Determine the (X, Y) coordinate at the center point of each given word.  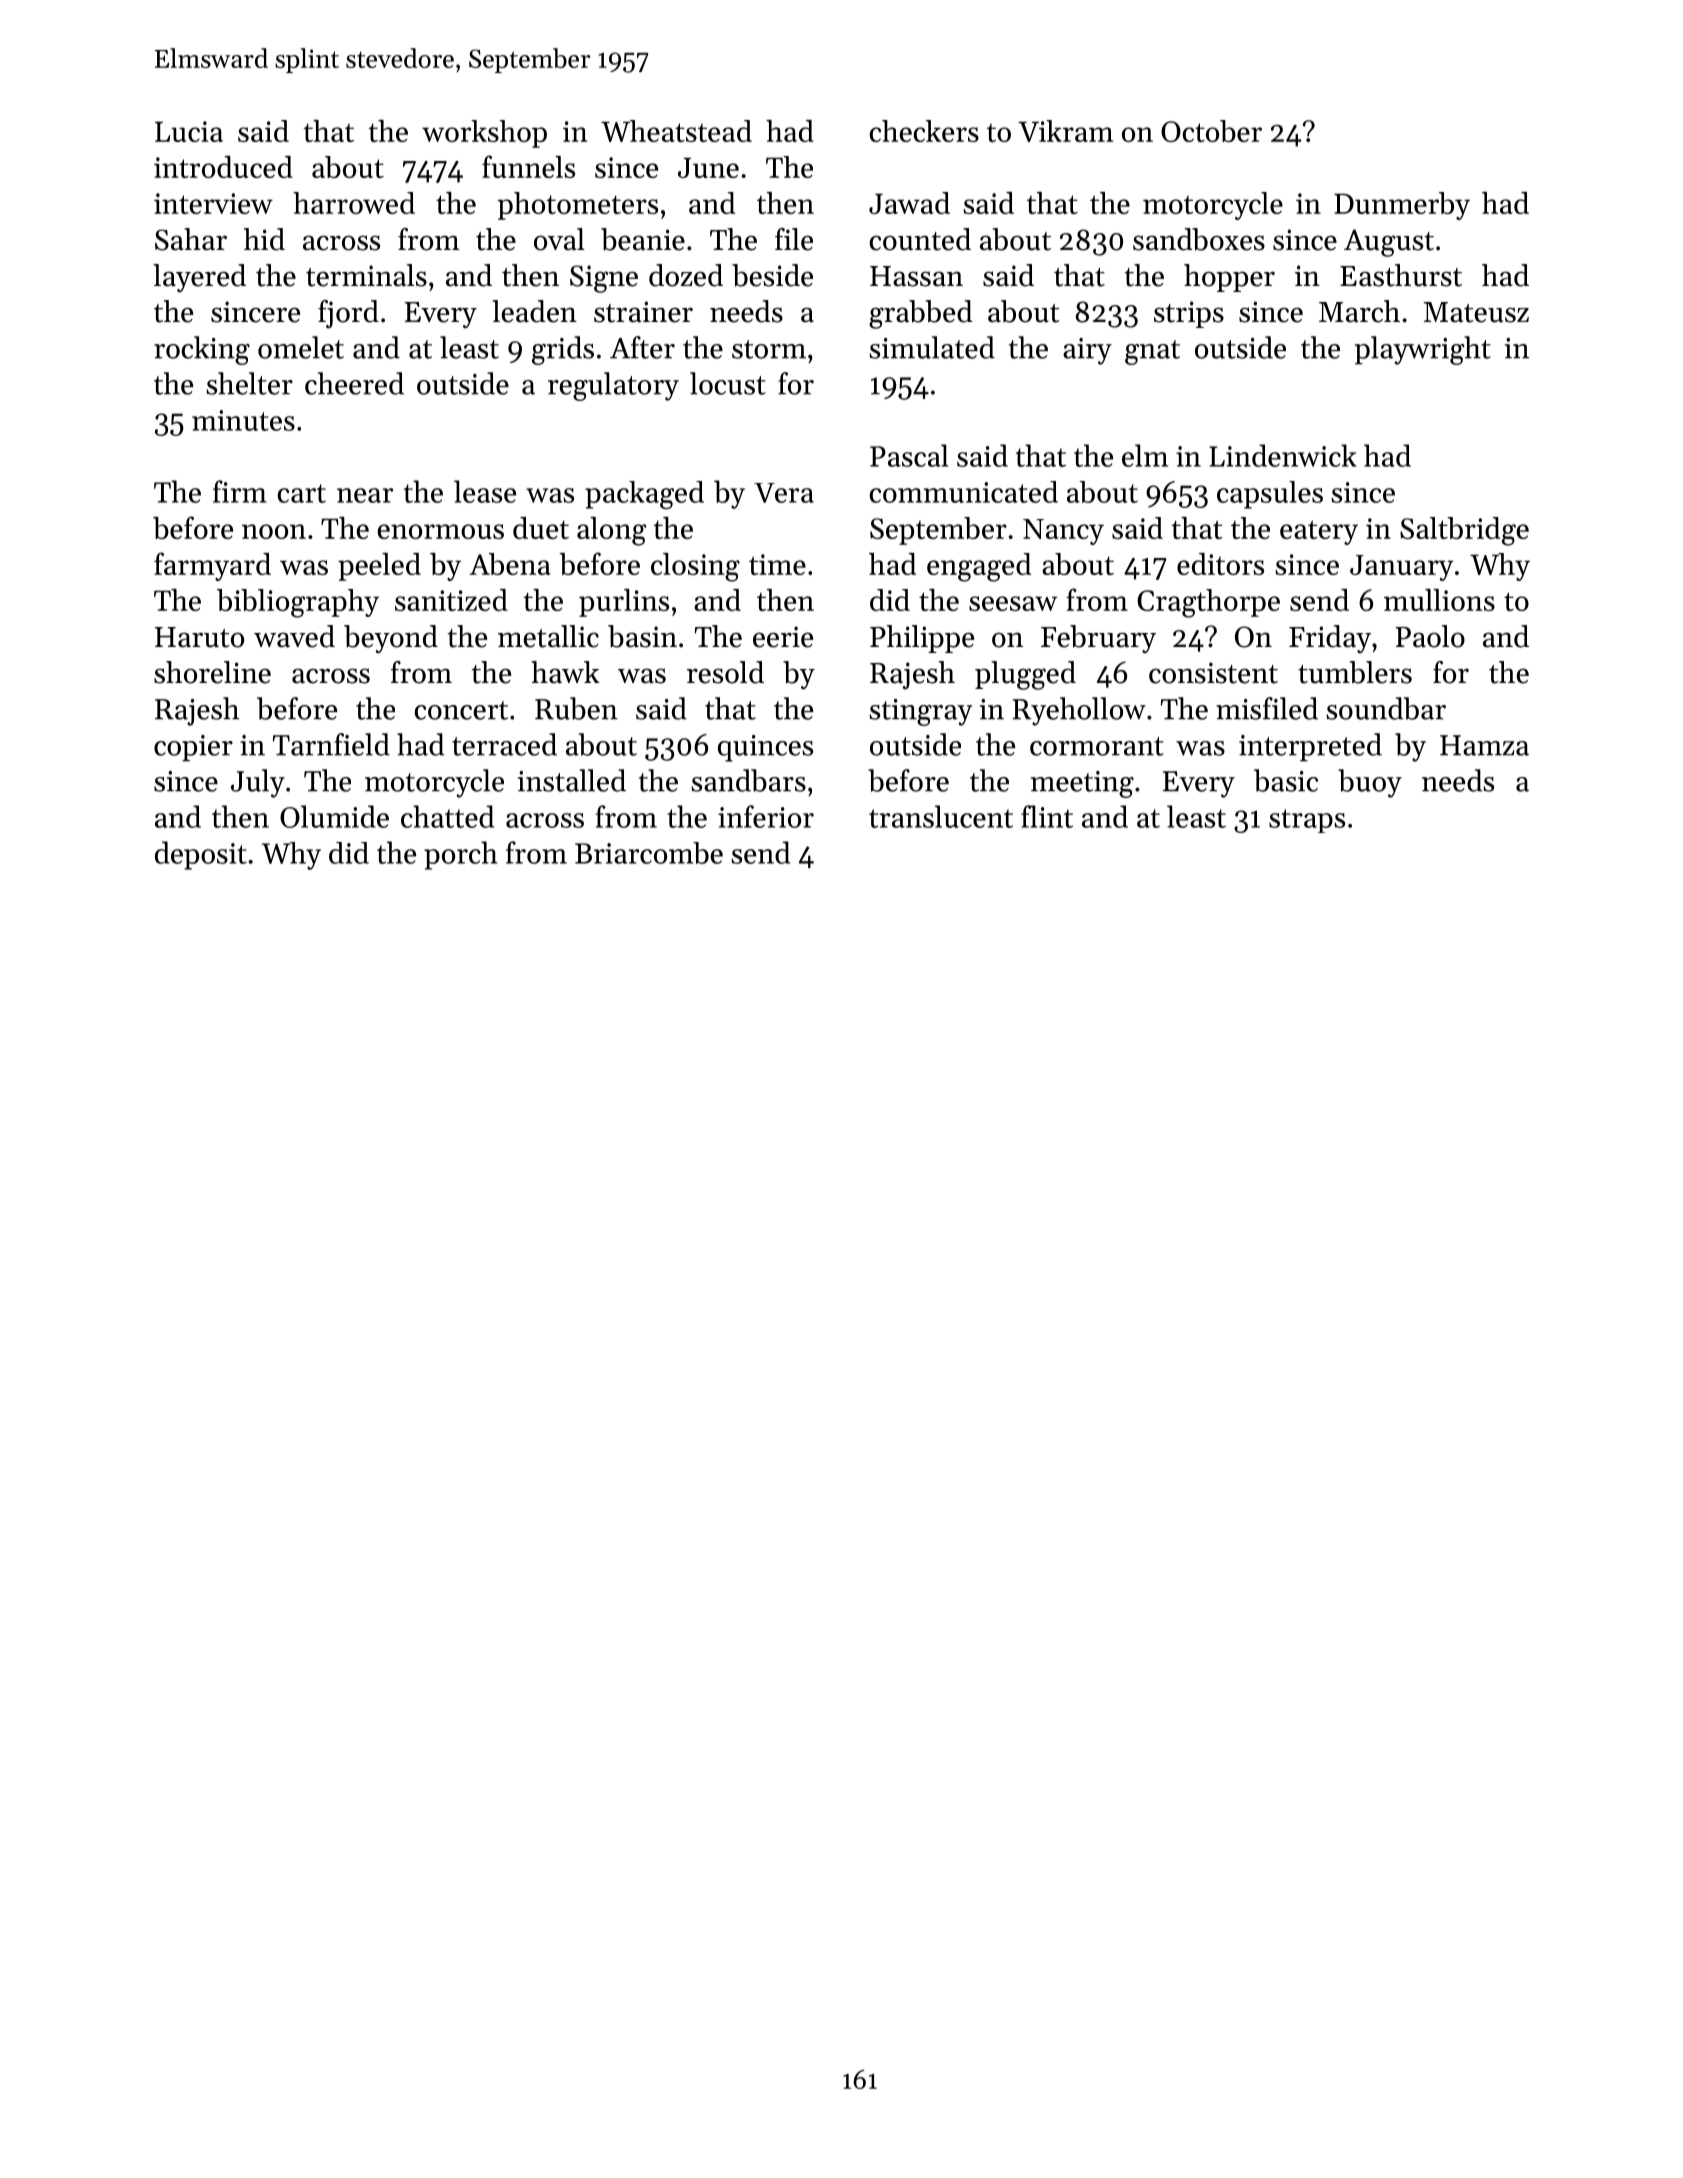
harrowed (354, 203)
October (1211, 131)
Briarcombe (649, 853)
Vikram (1065, 131)
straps (1307, 821)
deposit (201, 855)
